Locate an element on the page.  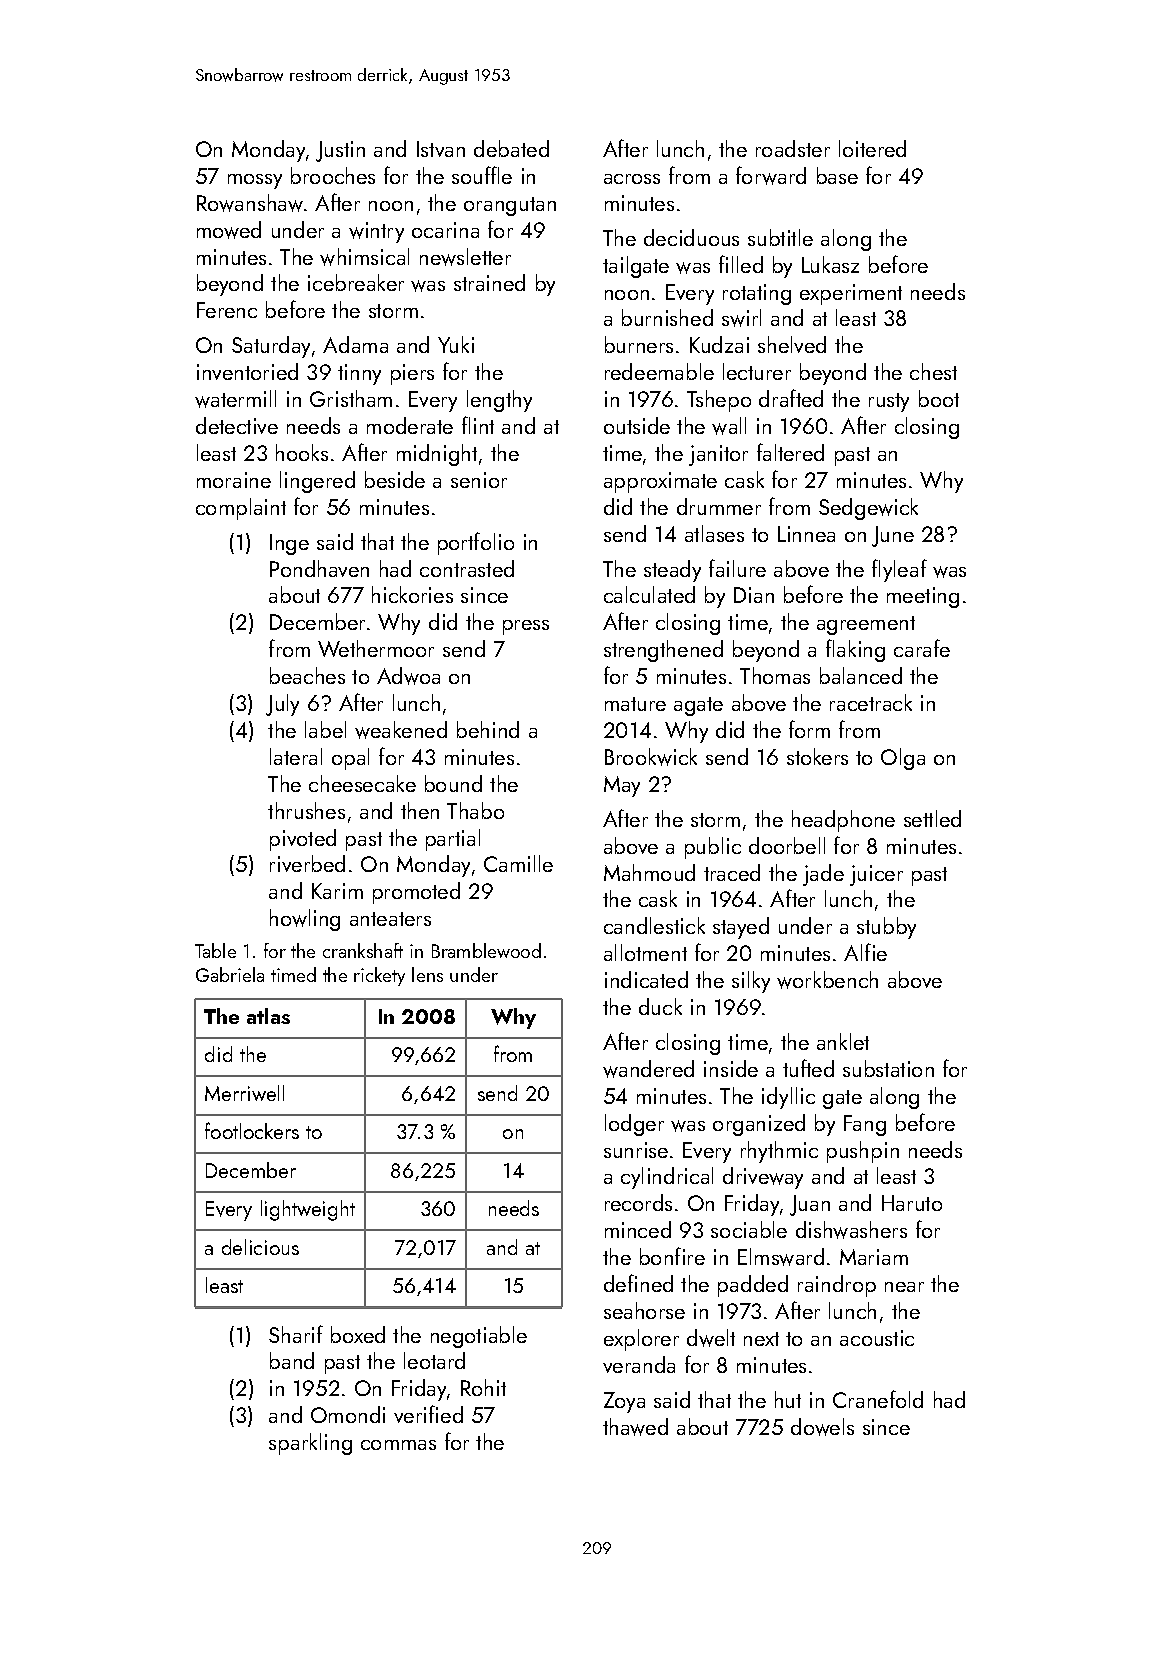
cylindrical is located at coordinates (667, 1178).
